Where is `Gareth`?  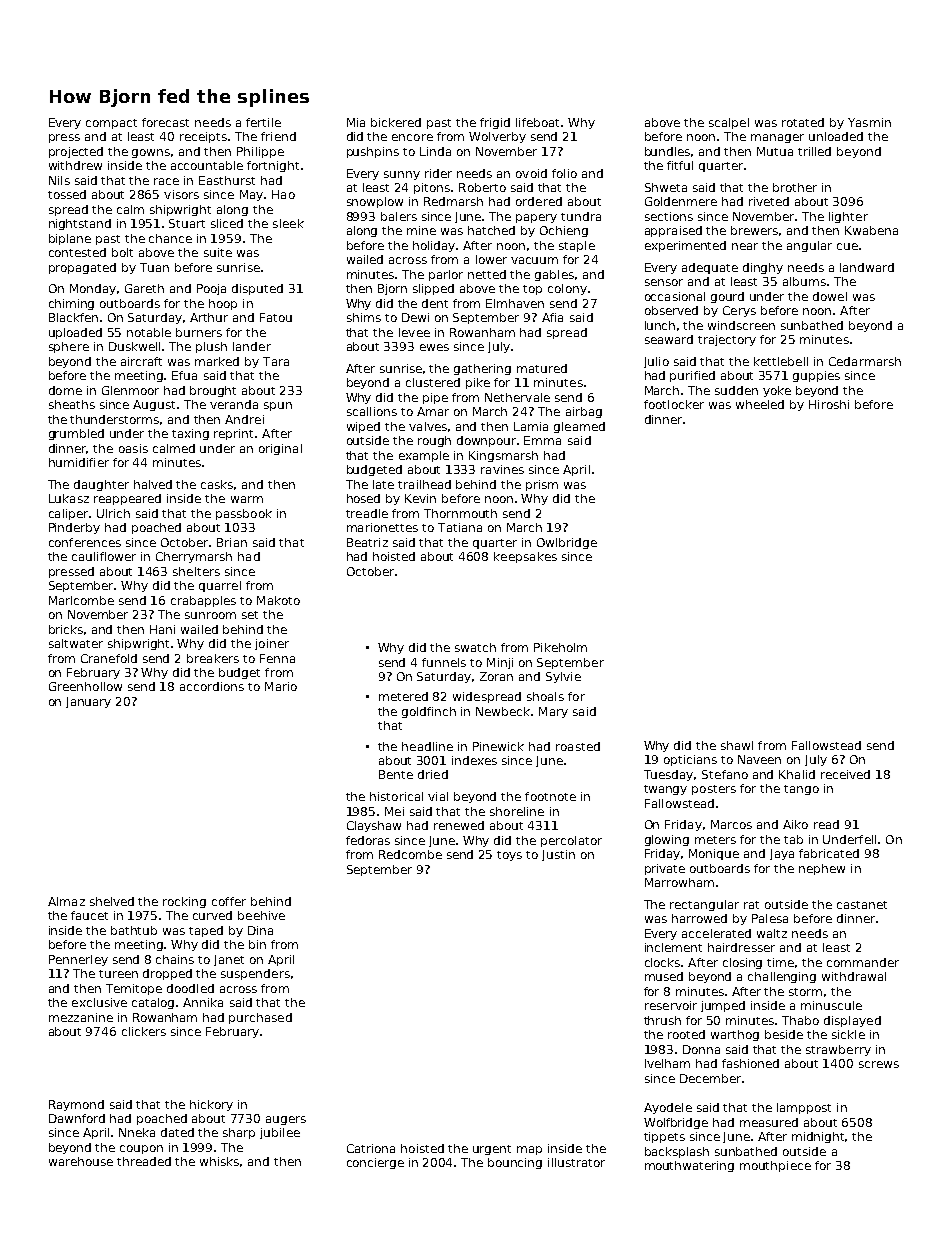 Gareth is located at coordinates (144, 288).
